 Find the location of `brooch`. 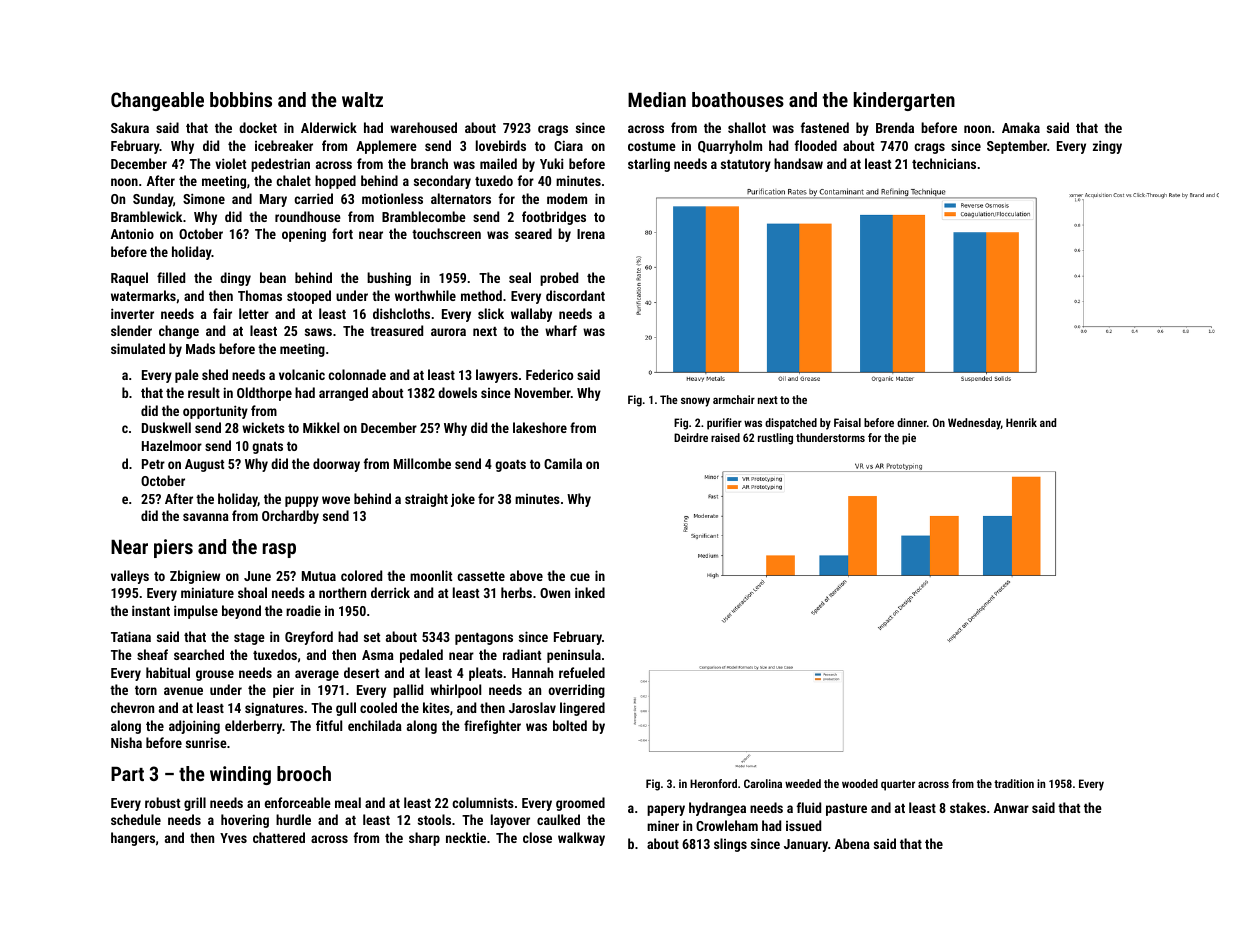

brooch is located at coordinates (304, 773).
